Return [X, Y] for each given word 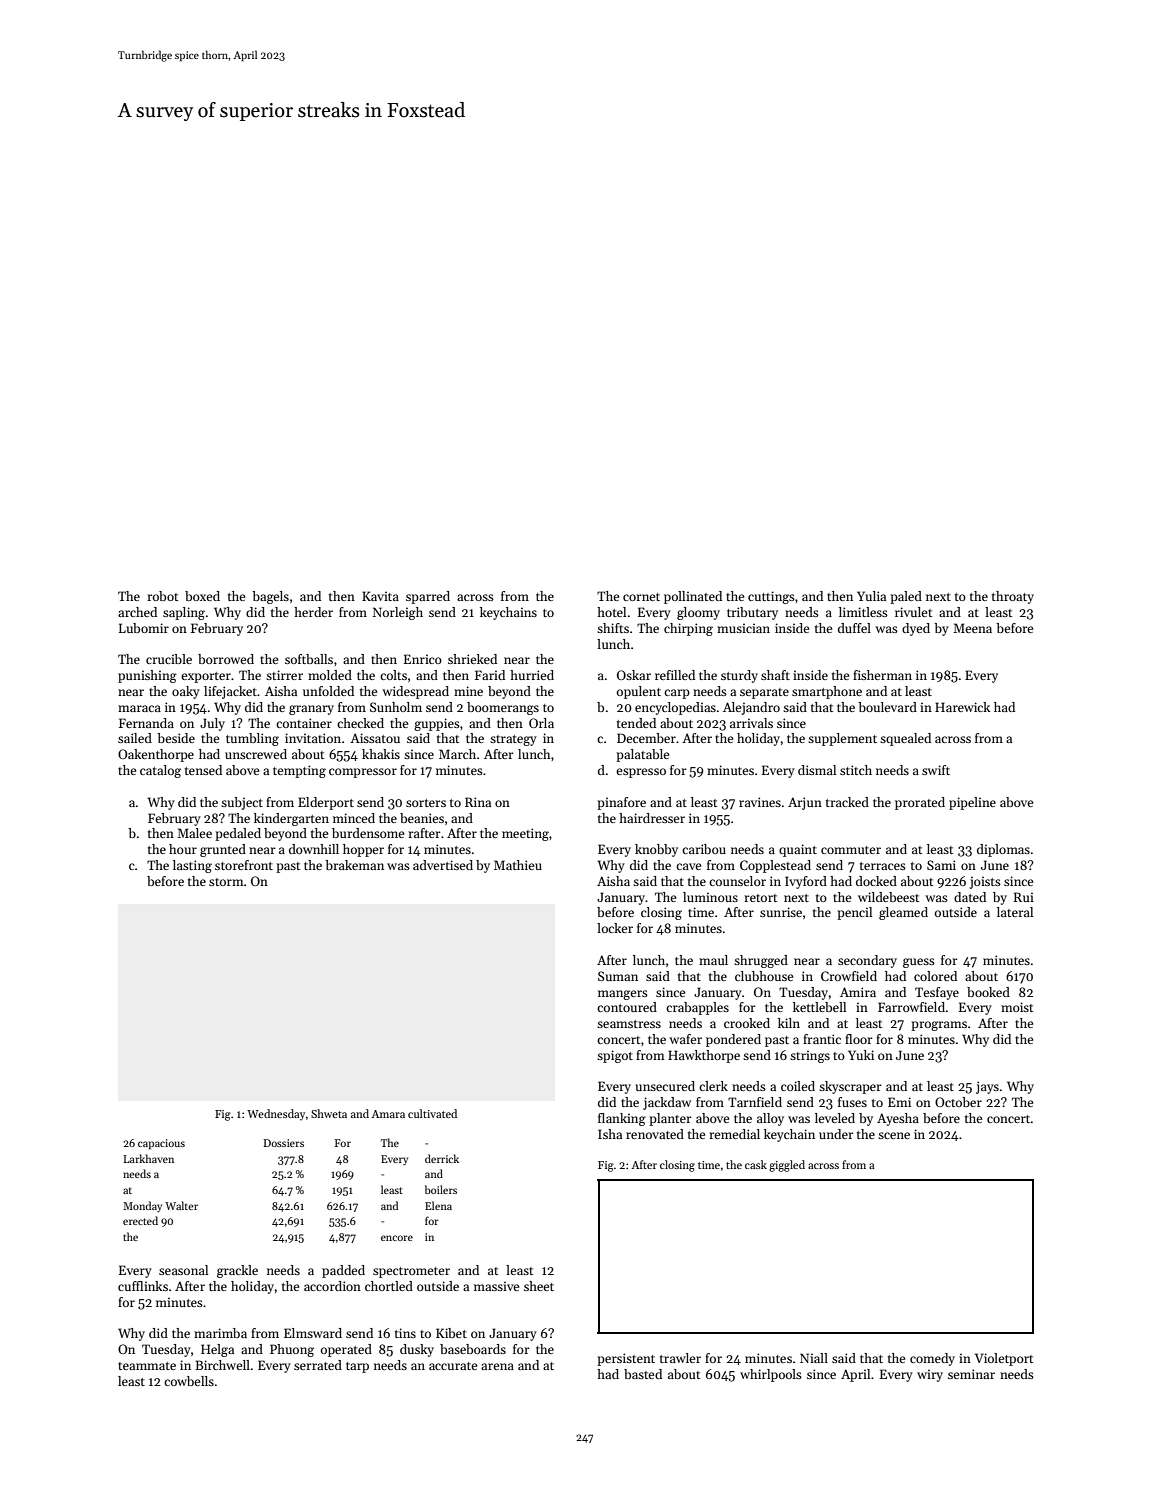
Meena [972, 628]
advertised [443, 865]
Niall [814, 1358]
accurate [453, 1366]
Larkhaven [148, 1158]
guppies [437, 724]
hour [183, 849]
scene [894, 1135]
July [212, 724]
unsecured [665, 1086]
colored [935, 976]
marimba [220, 1333]
